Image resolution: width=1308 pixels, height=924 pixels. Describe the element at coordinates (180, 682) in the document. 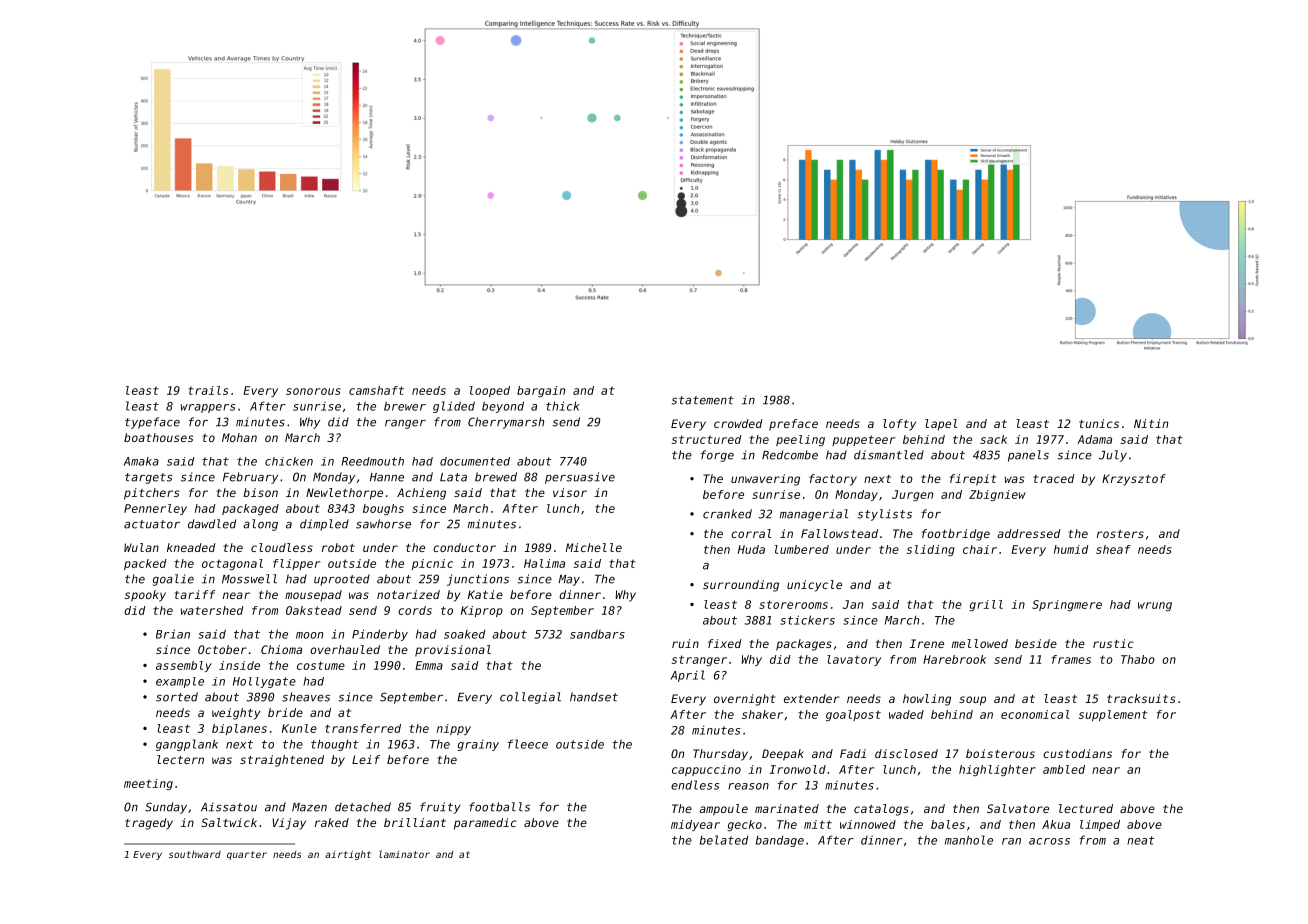

I see `example` at that location.
